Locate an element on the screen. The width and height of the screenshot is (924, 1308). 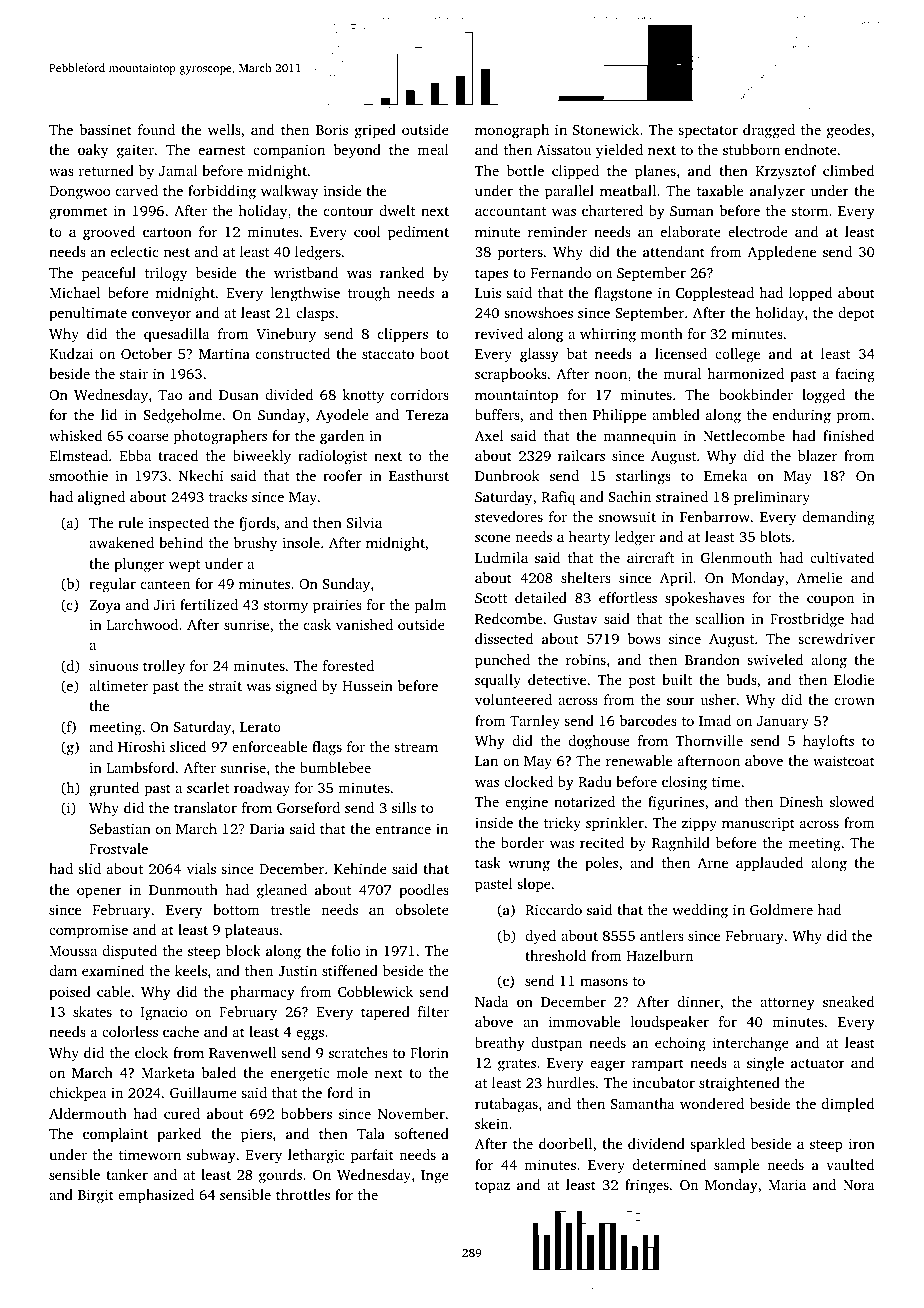
Scott is located at coordinates (491, 598).
